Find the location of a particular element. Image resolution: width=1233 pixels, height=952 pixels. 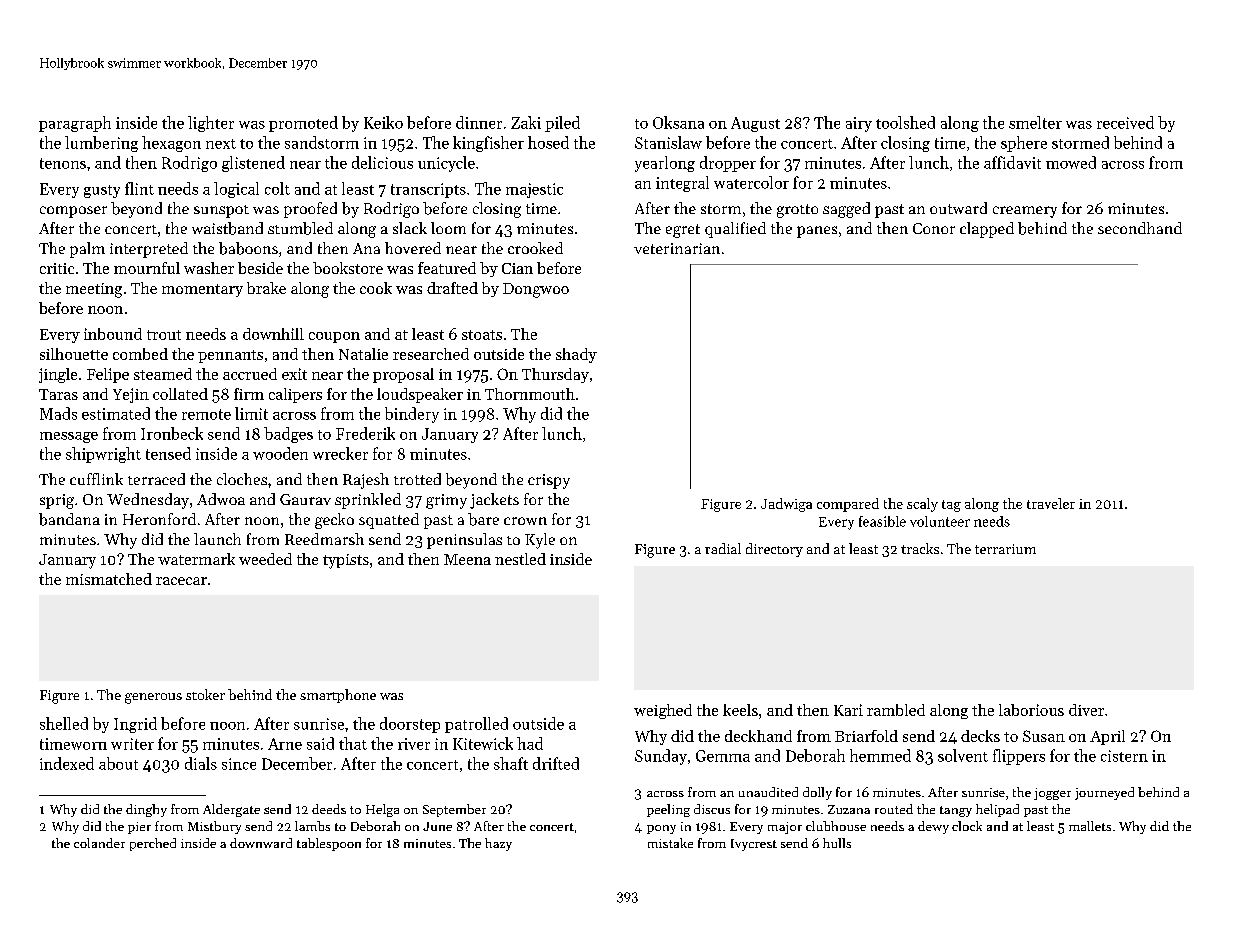

transcripts is located at coordinates (428, 190).
